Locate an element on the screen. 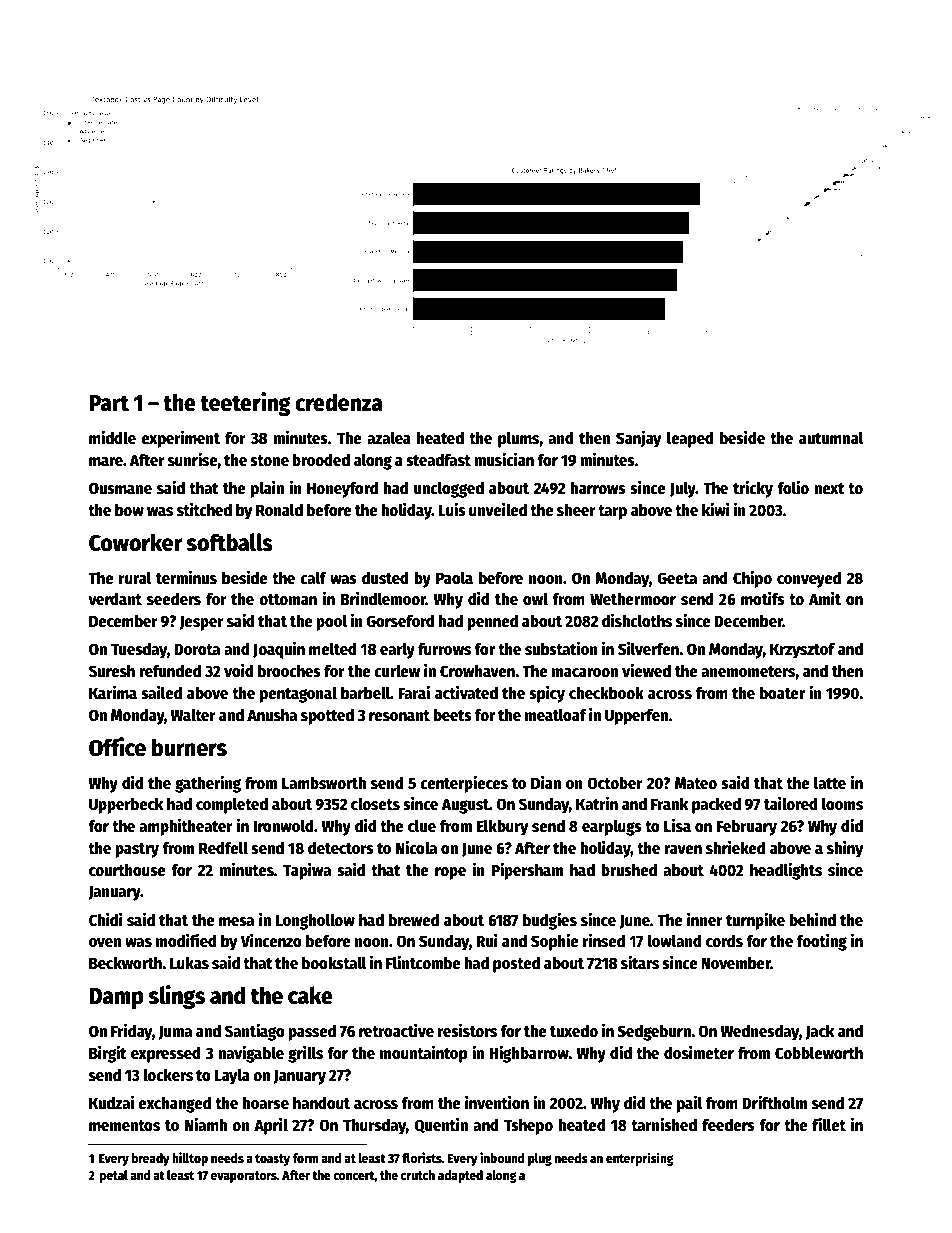 This screenshot has height=1233, width=952. courthouse is located at coordinates (127, 869).
